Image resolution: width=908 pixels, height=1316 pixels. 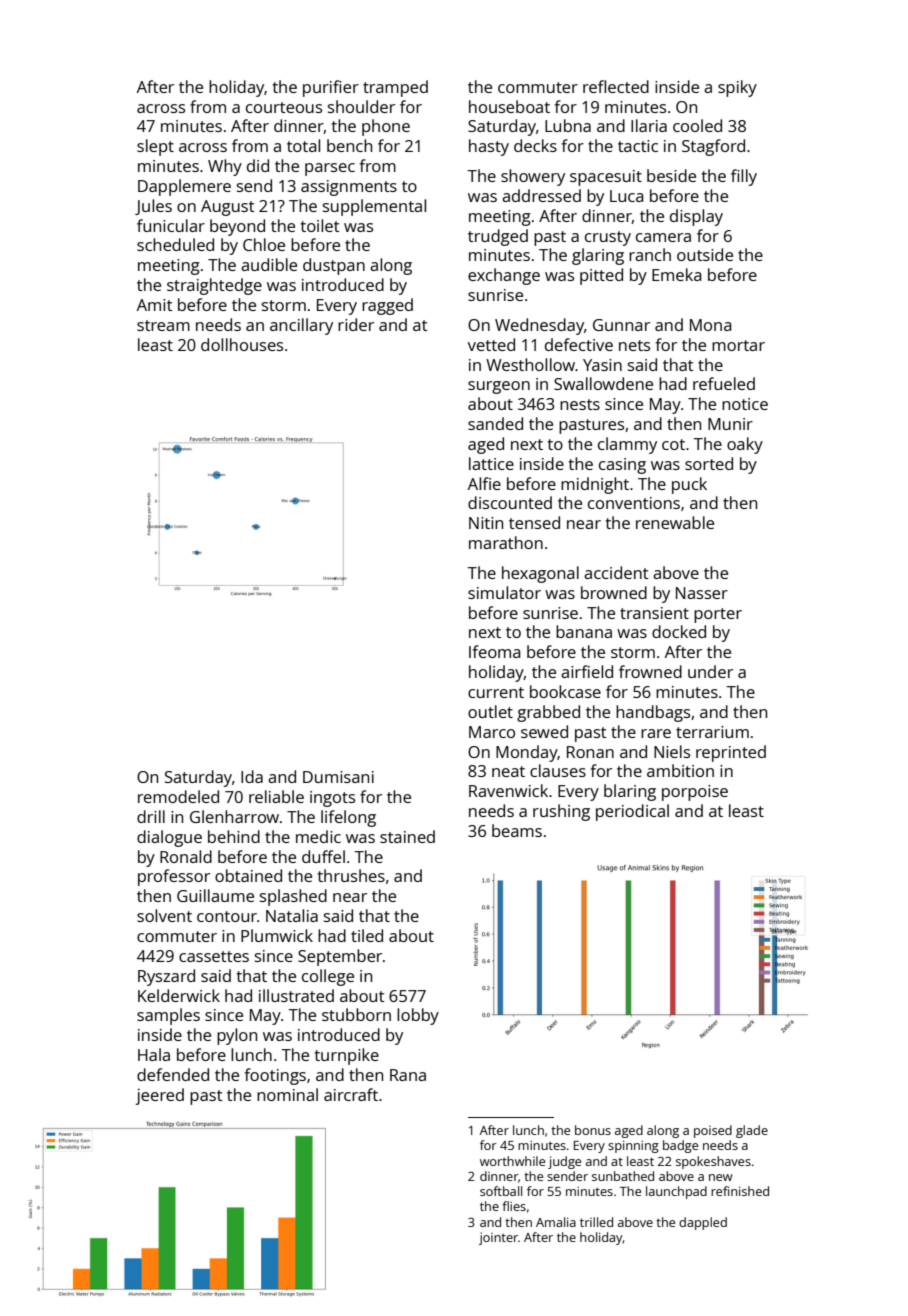 I want to click on jeered, so click(x=160, y=1096).
